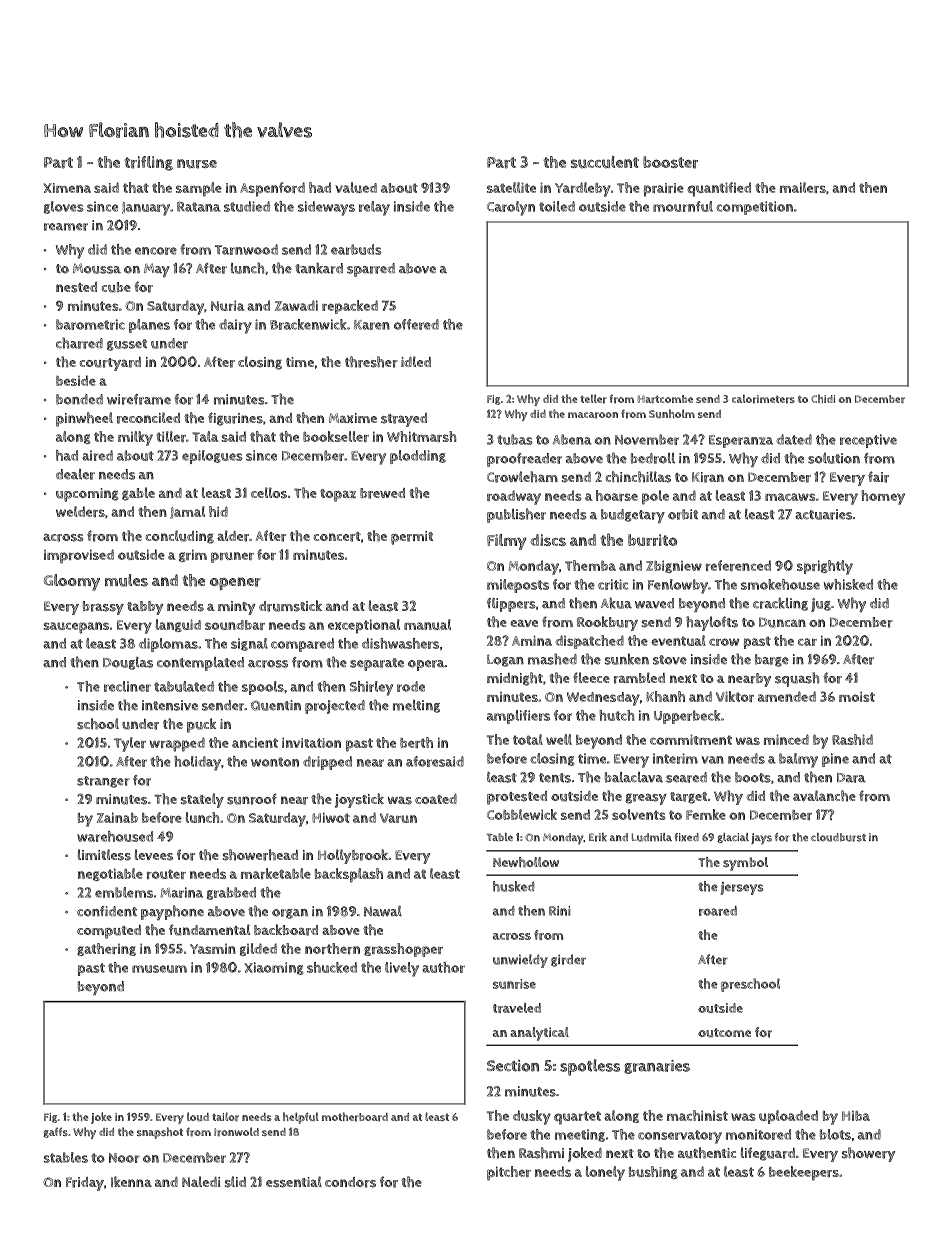  I want to click on Friday, so click(85, 1184).
